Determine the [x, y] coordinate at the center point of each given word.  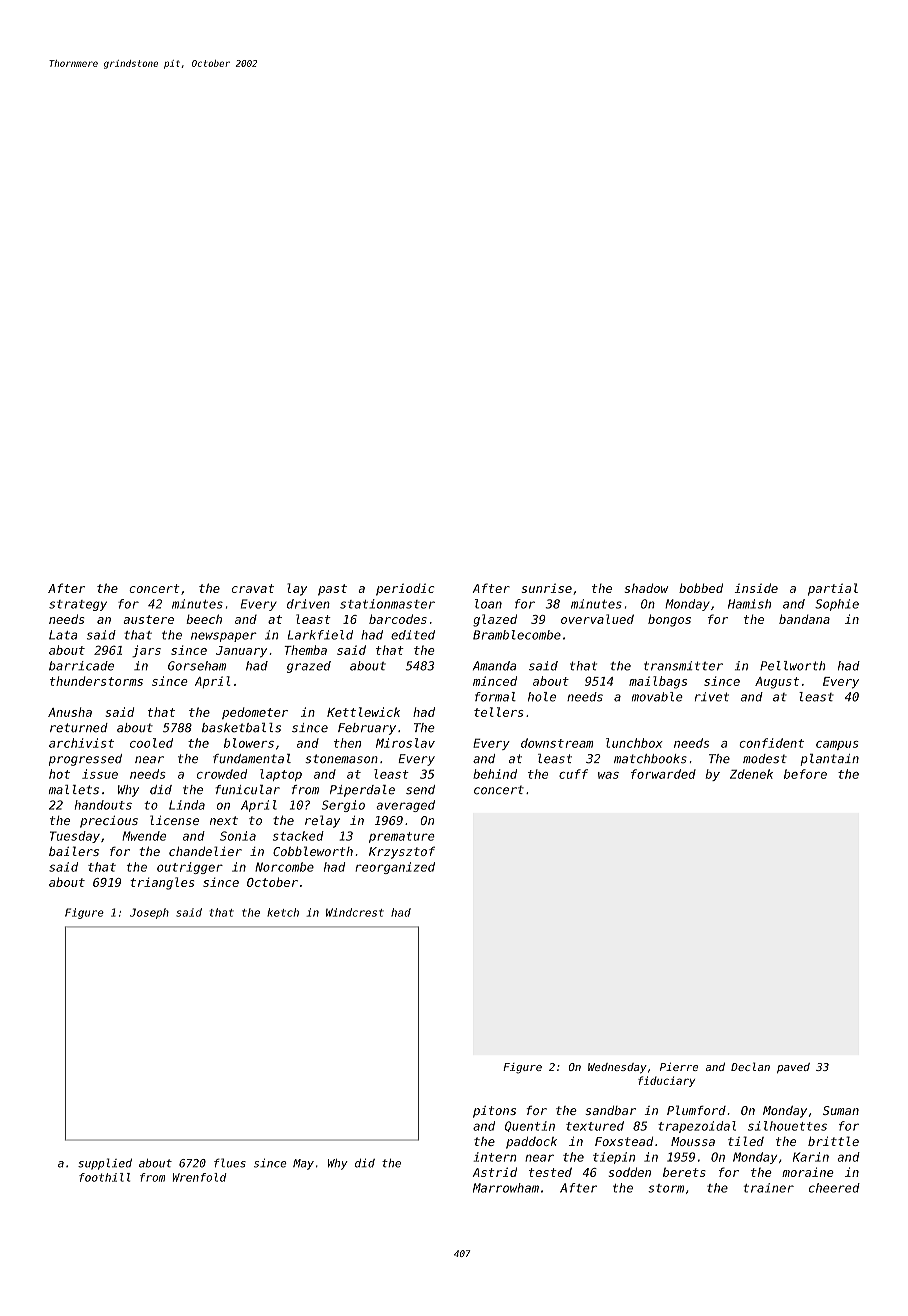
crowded [222, 774]
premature [402, 837]
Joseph [149, 913]
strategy [78, 605]
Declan [750, 1066]
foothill [104, 1177]
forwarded [663, 774]
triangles [162, 883]
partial [833, 589]
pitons [494, 1112]
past [332, 590]
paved [793, 1068]
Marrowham [506, 1188]
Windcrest [355, 912]
